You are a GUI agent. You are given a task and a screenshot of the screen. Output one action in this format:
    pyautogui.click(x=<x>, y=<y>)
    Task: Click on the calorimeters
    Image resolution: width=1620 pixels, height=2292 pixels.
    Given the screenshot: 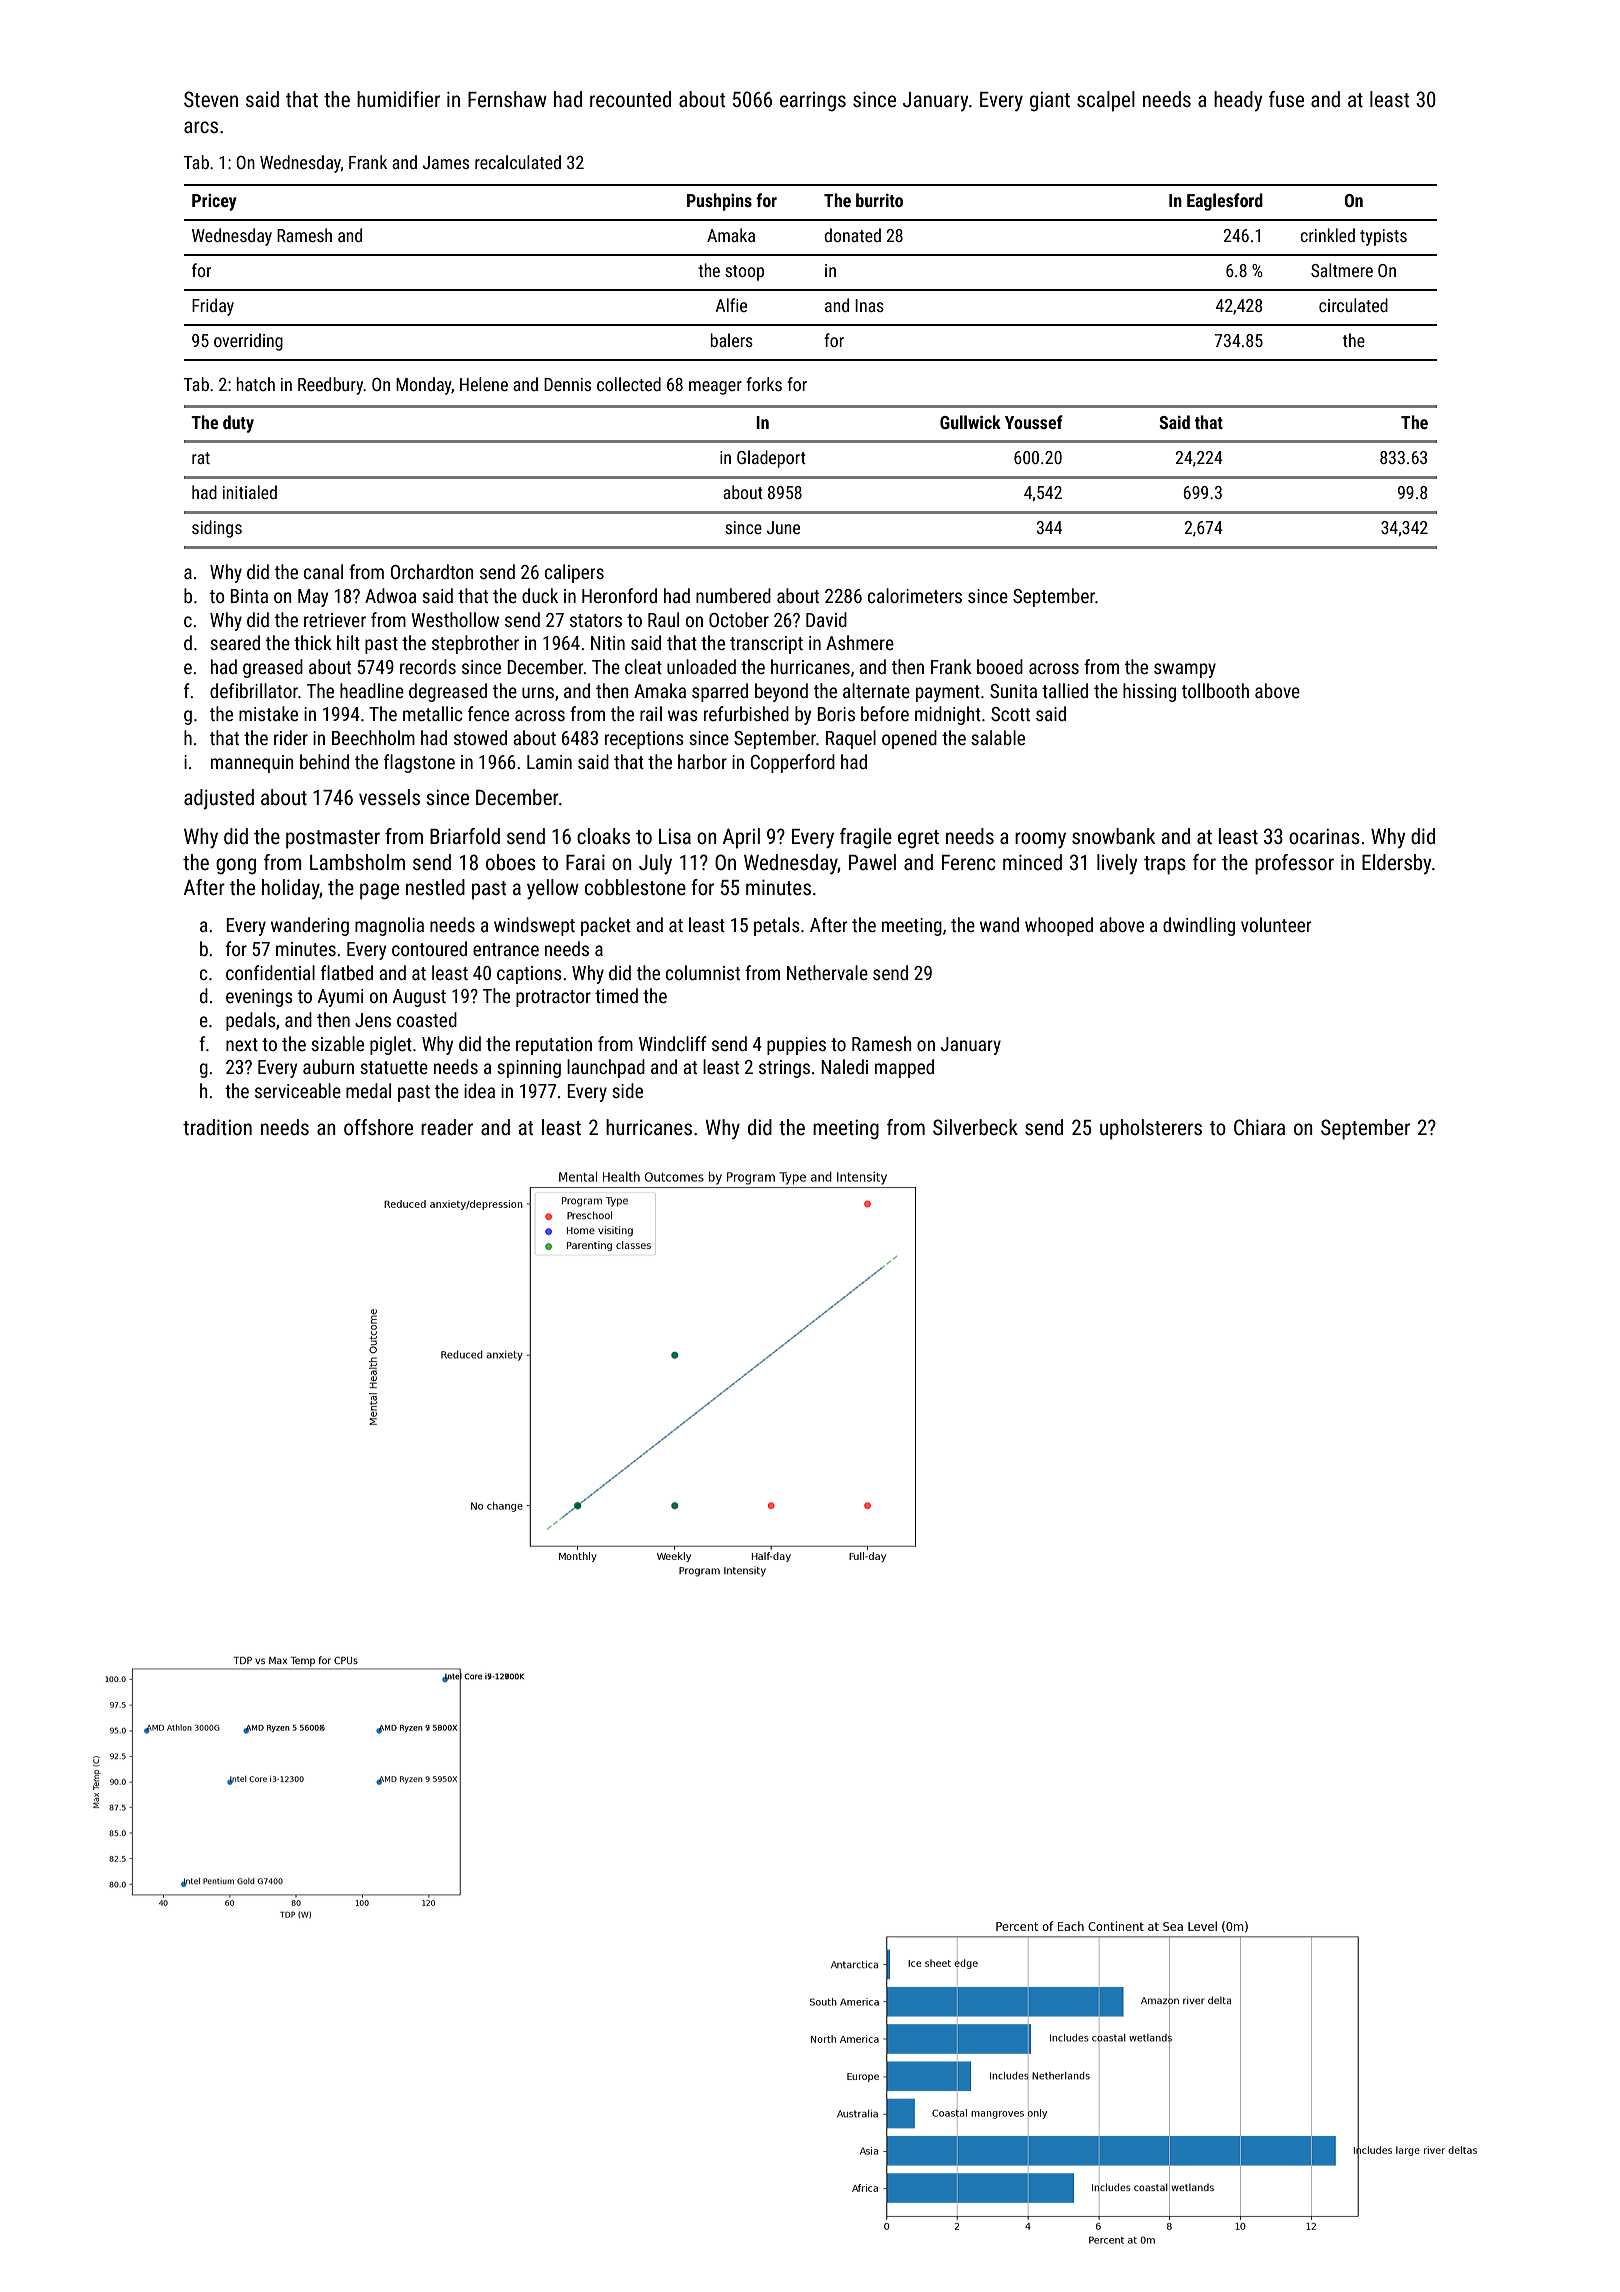 What is the action you would take?
    pyautogui.click(x=915, y=595)
